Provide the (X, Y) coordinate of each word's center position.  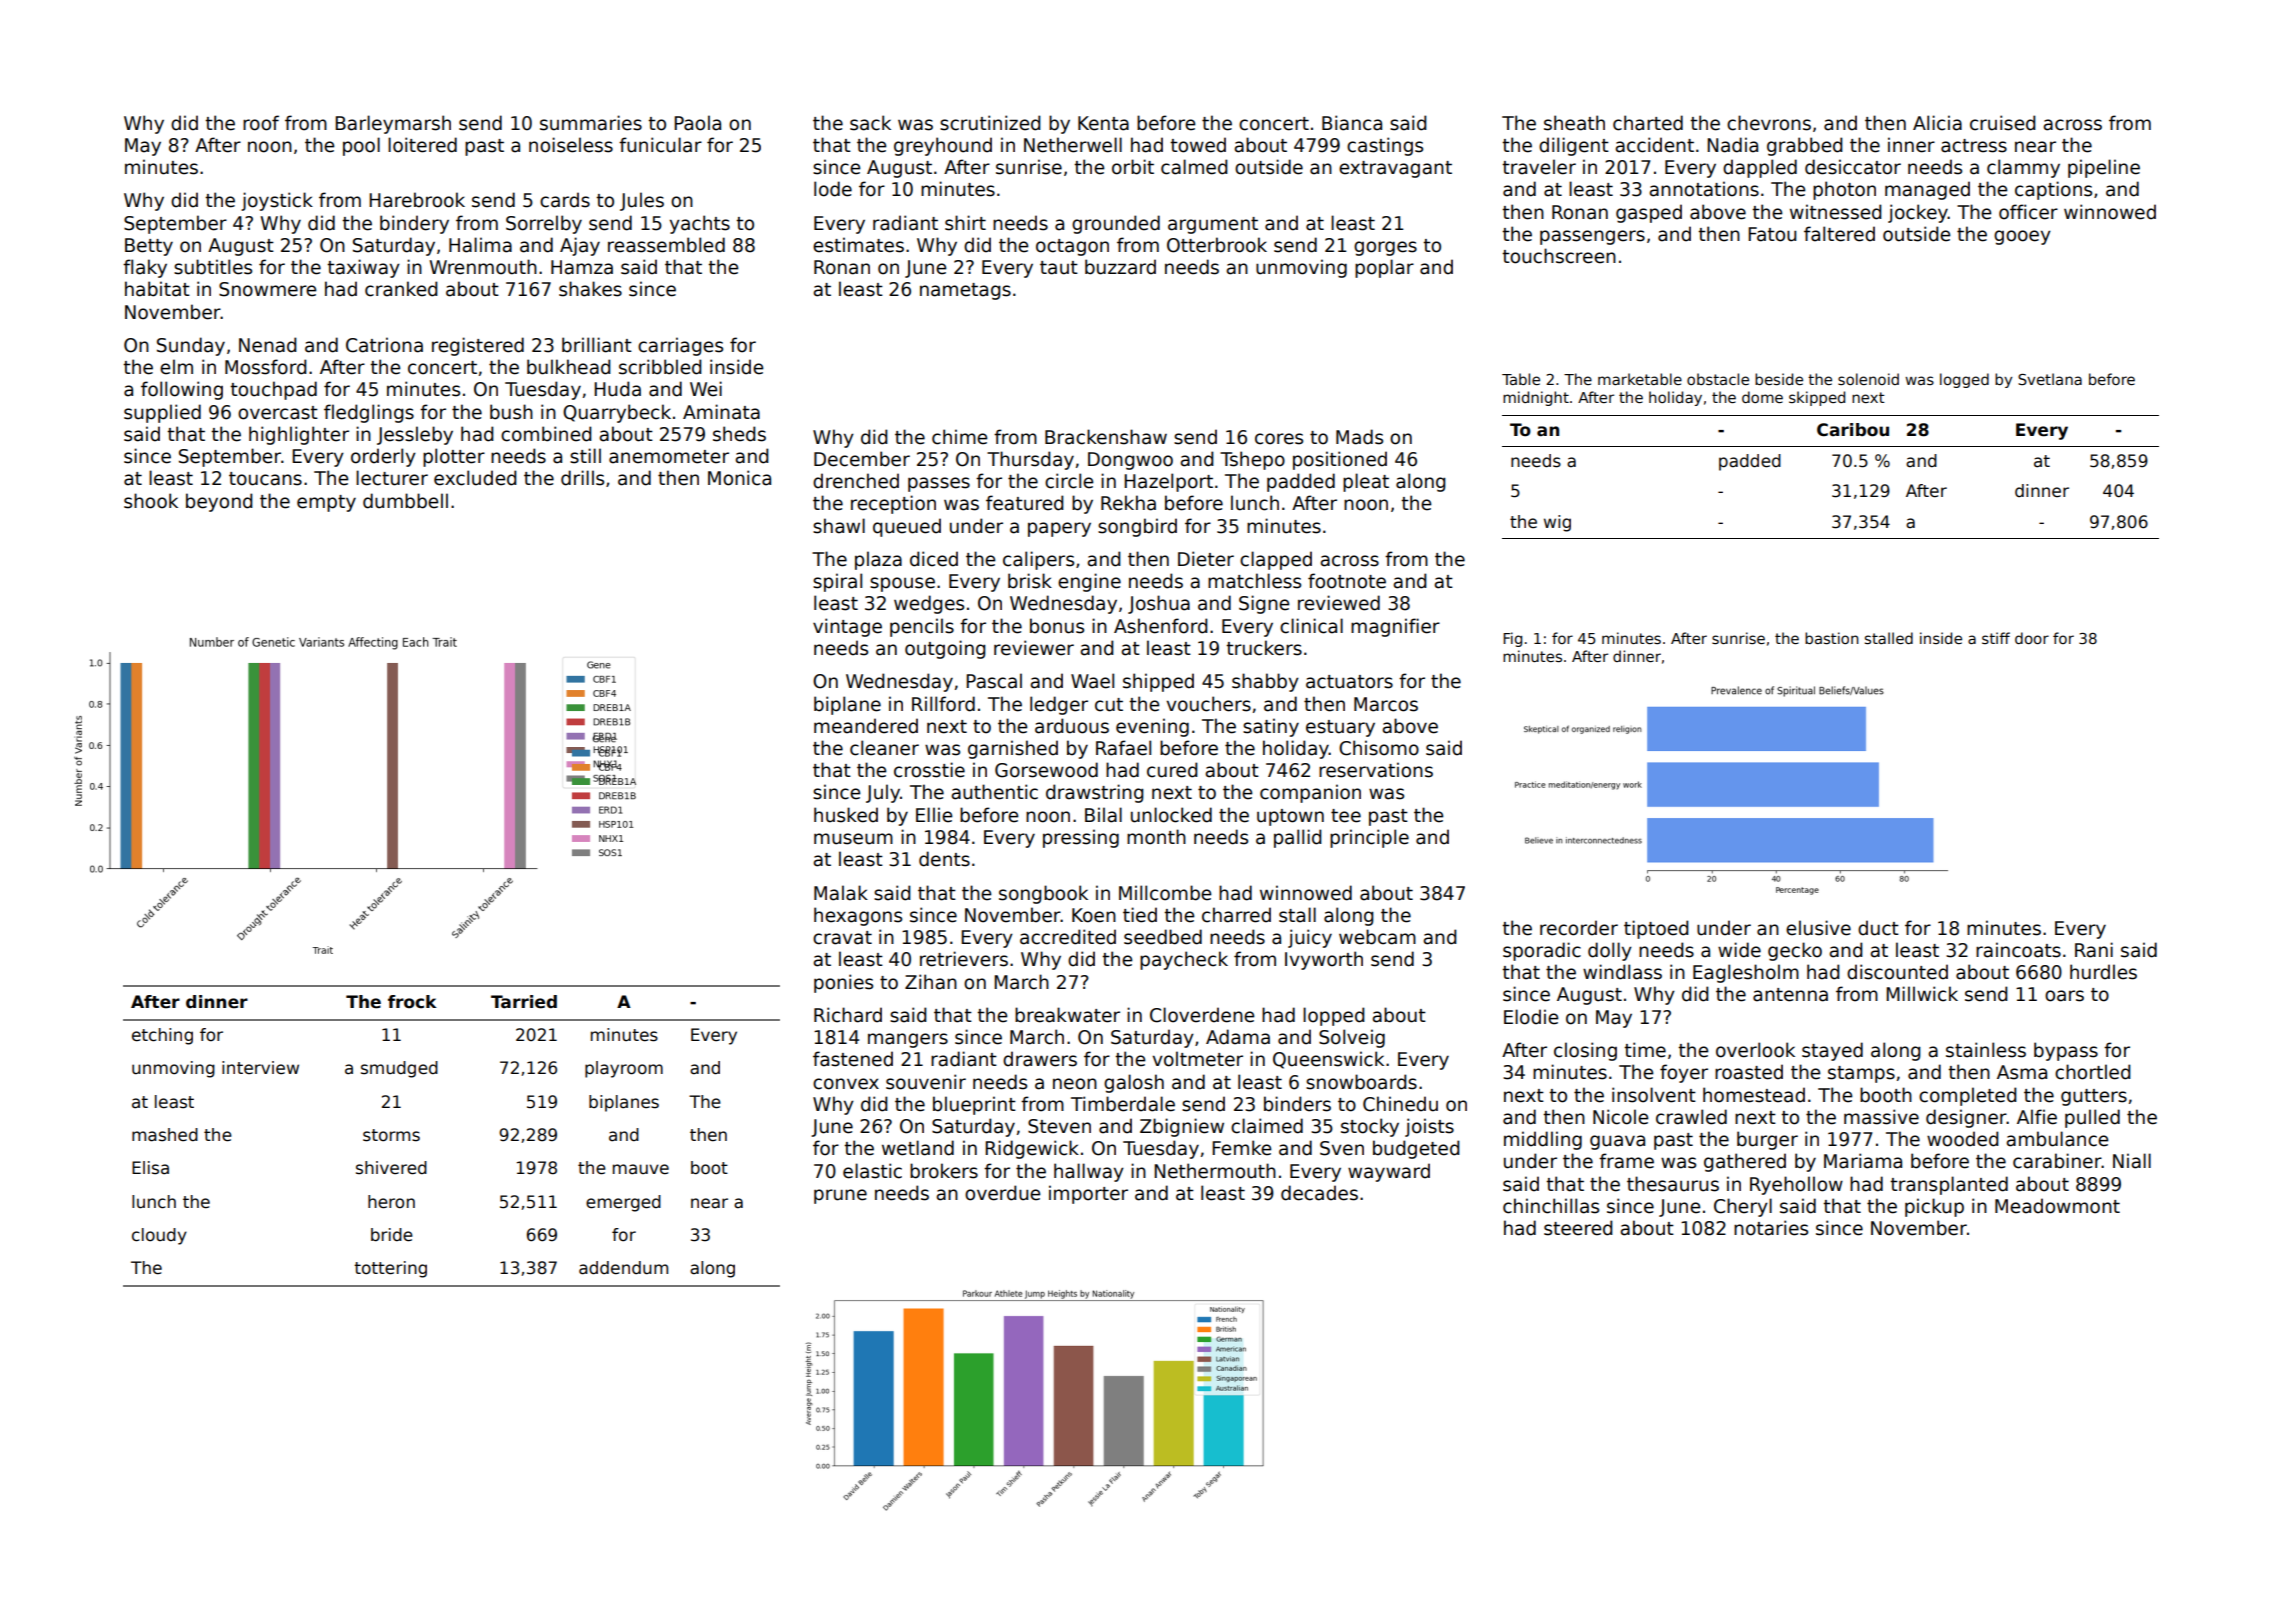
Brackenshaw (1106, 437)
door (2032, 638)
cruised (2003, 123)
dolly (1610, 951)
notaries (1771, 1228)
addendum (623, 1268)
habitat (157, 289)
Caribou (1853, 430)
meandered (866, 726)
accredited (1068, 937)
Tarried (524, 1002)
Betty (149, 247)
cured (1172, 770)
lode (833, 189)
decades (1319, 1193)
